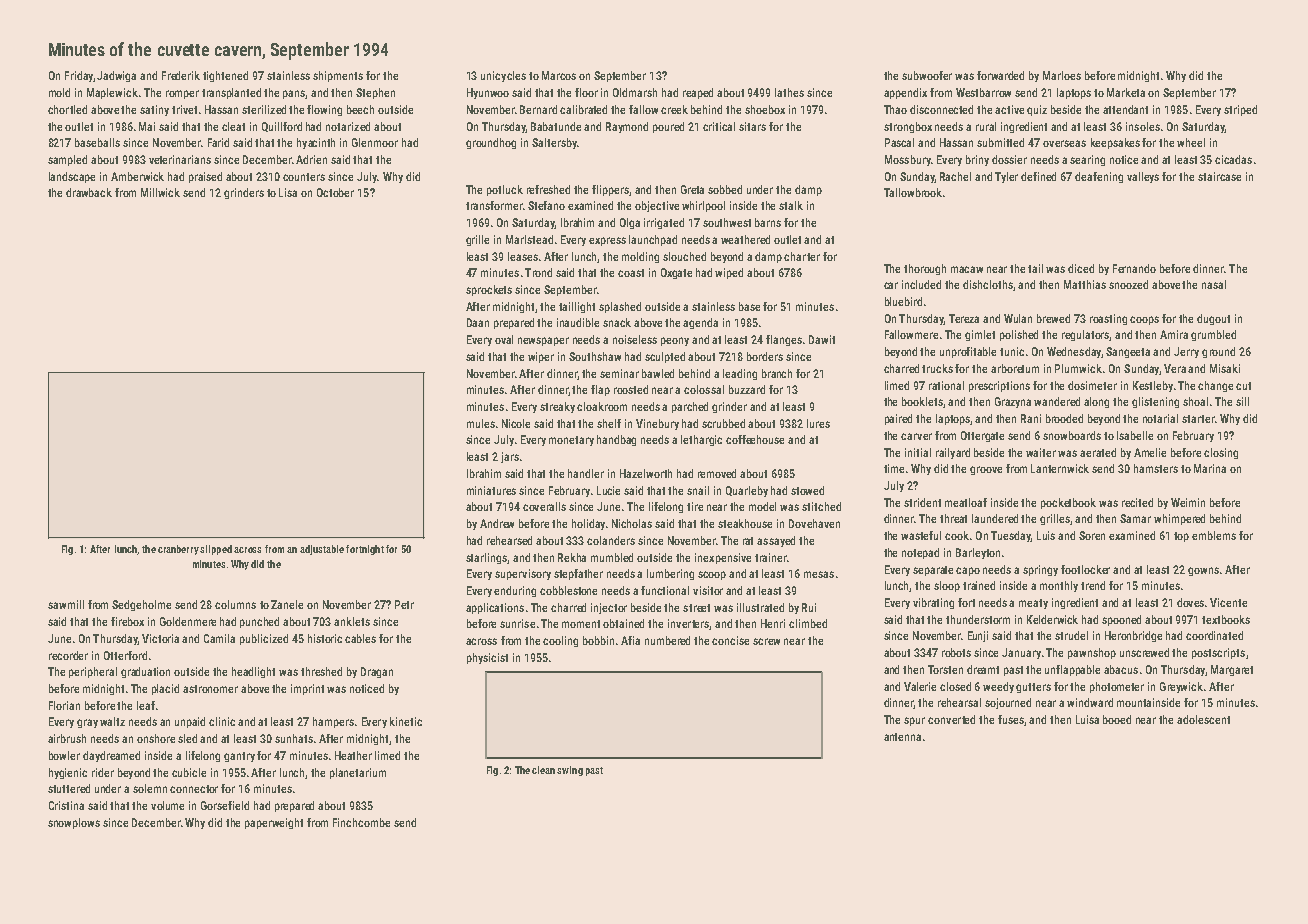  What do you see at coordinates (497, 523) in the screenshot?
I see `Andrew` at bounding box center [497, 523].
